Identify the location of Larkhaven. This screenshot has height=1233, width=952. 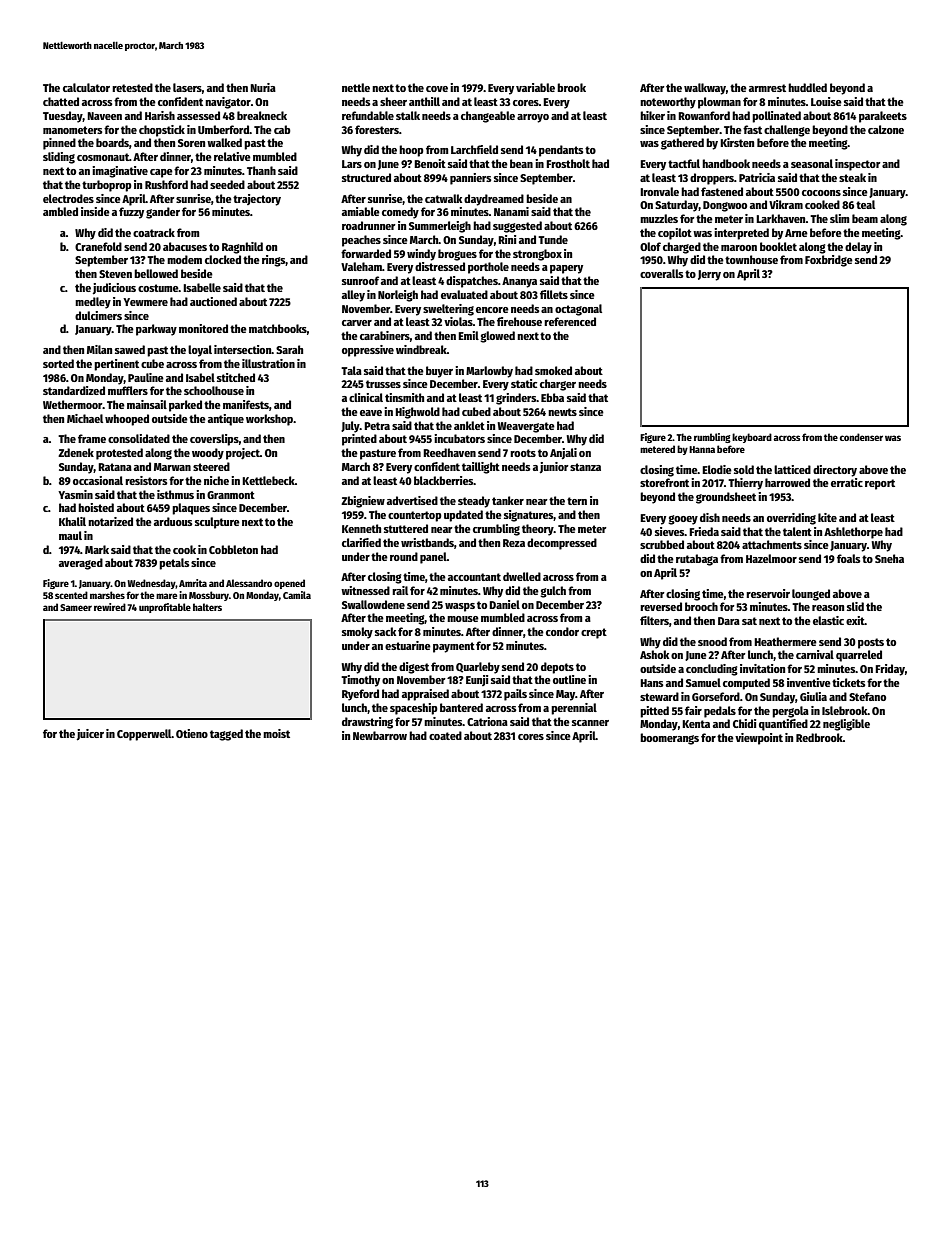
(781, 218).
